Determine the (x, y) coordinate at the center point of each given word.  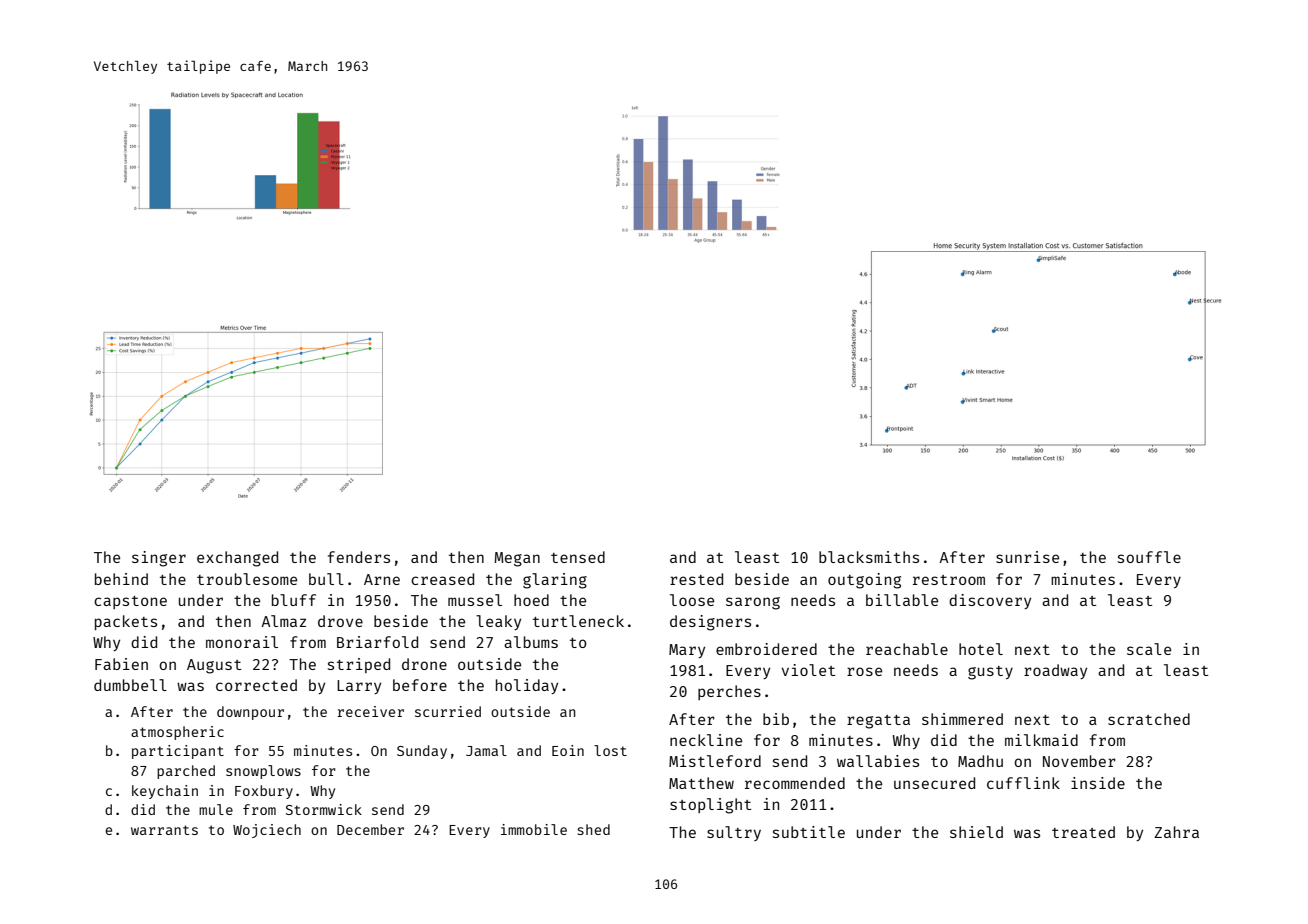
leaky (498, 622)
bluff (294, 600)
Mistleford (715, 761)
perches (729, 692)
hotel (981, 649)
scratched (1149, 719)
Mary (687, 651)
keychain (165, 792)
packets (126, 622)
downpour (250, 713)
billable (902, 600)
